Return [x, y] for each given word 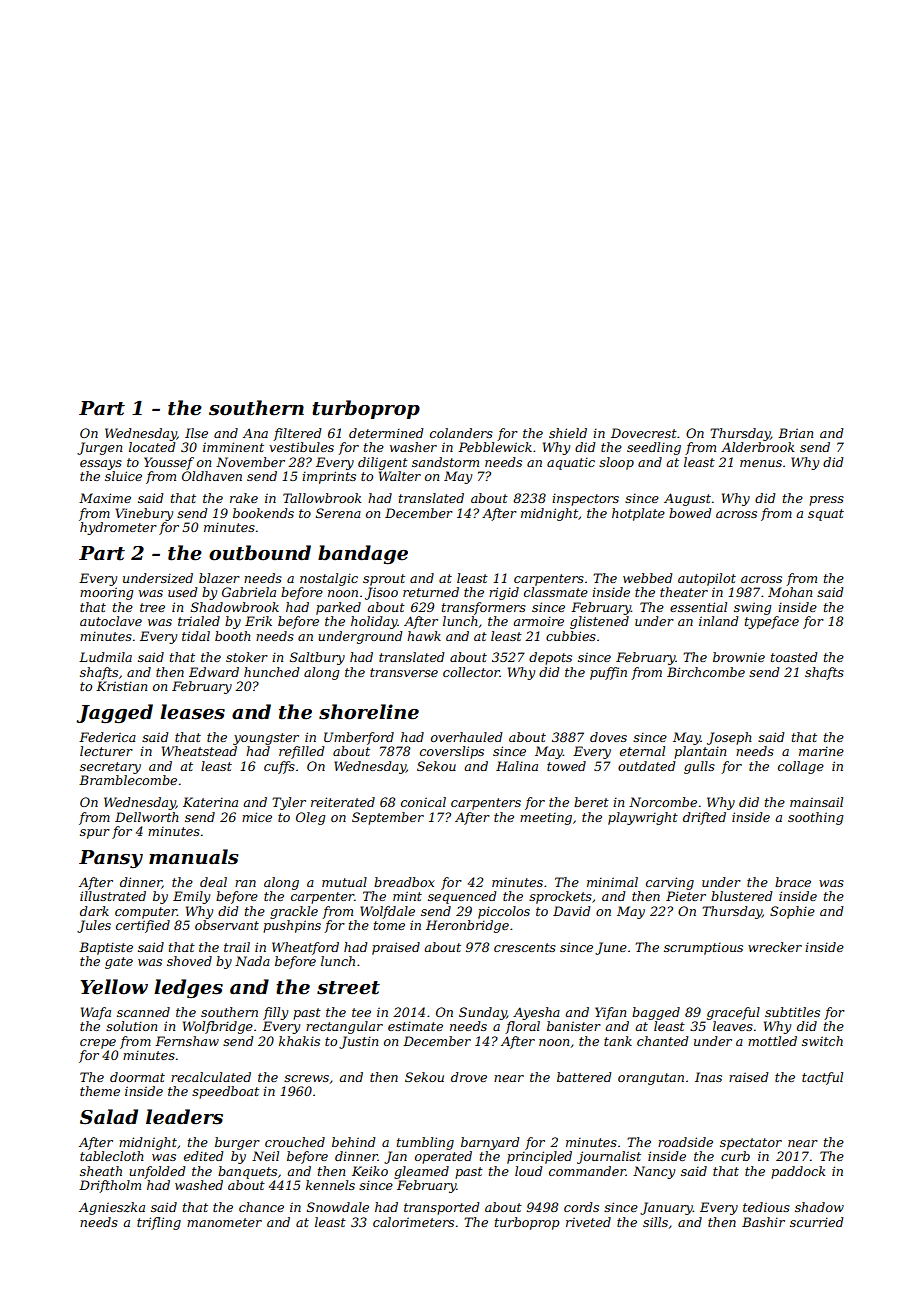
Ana [255, 433]
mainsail [816, 802]
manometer [224, 1222]
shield [568, 433]
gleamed [421, 1172]
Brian [795, 433]
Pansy [111, 859]
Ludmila [105, 657]
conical [423, 802]
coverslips [452, 752]
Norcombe [663, 802]
